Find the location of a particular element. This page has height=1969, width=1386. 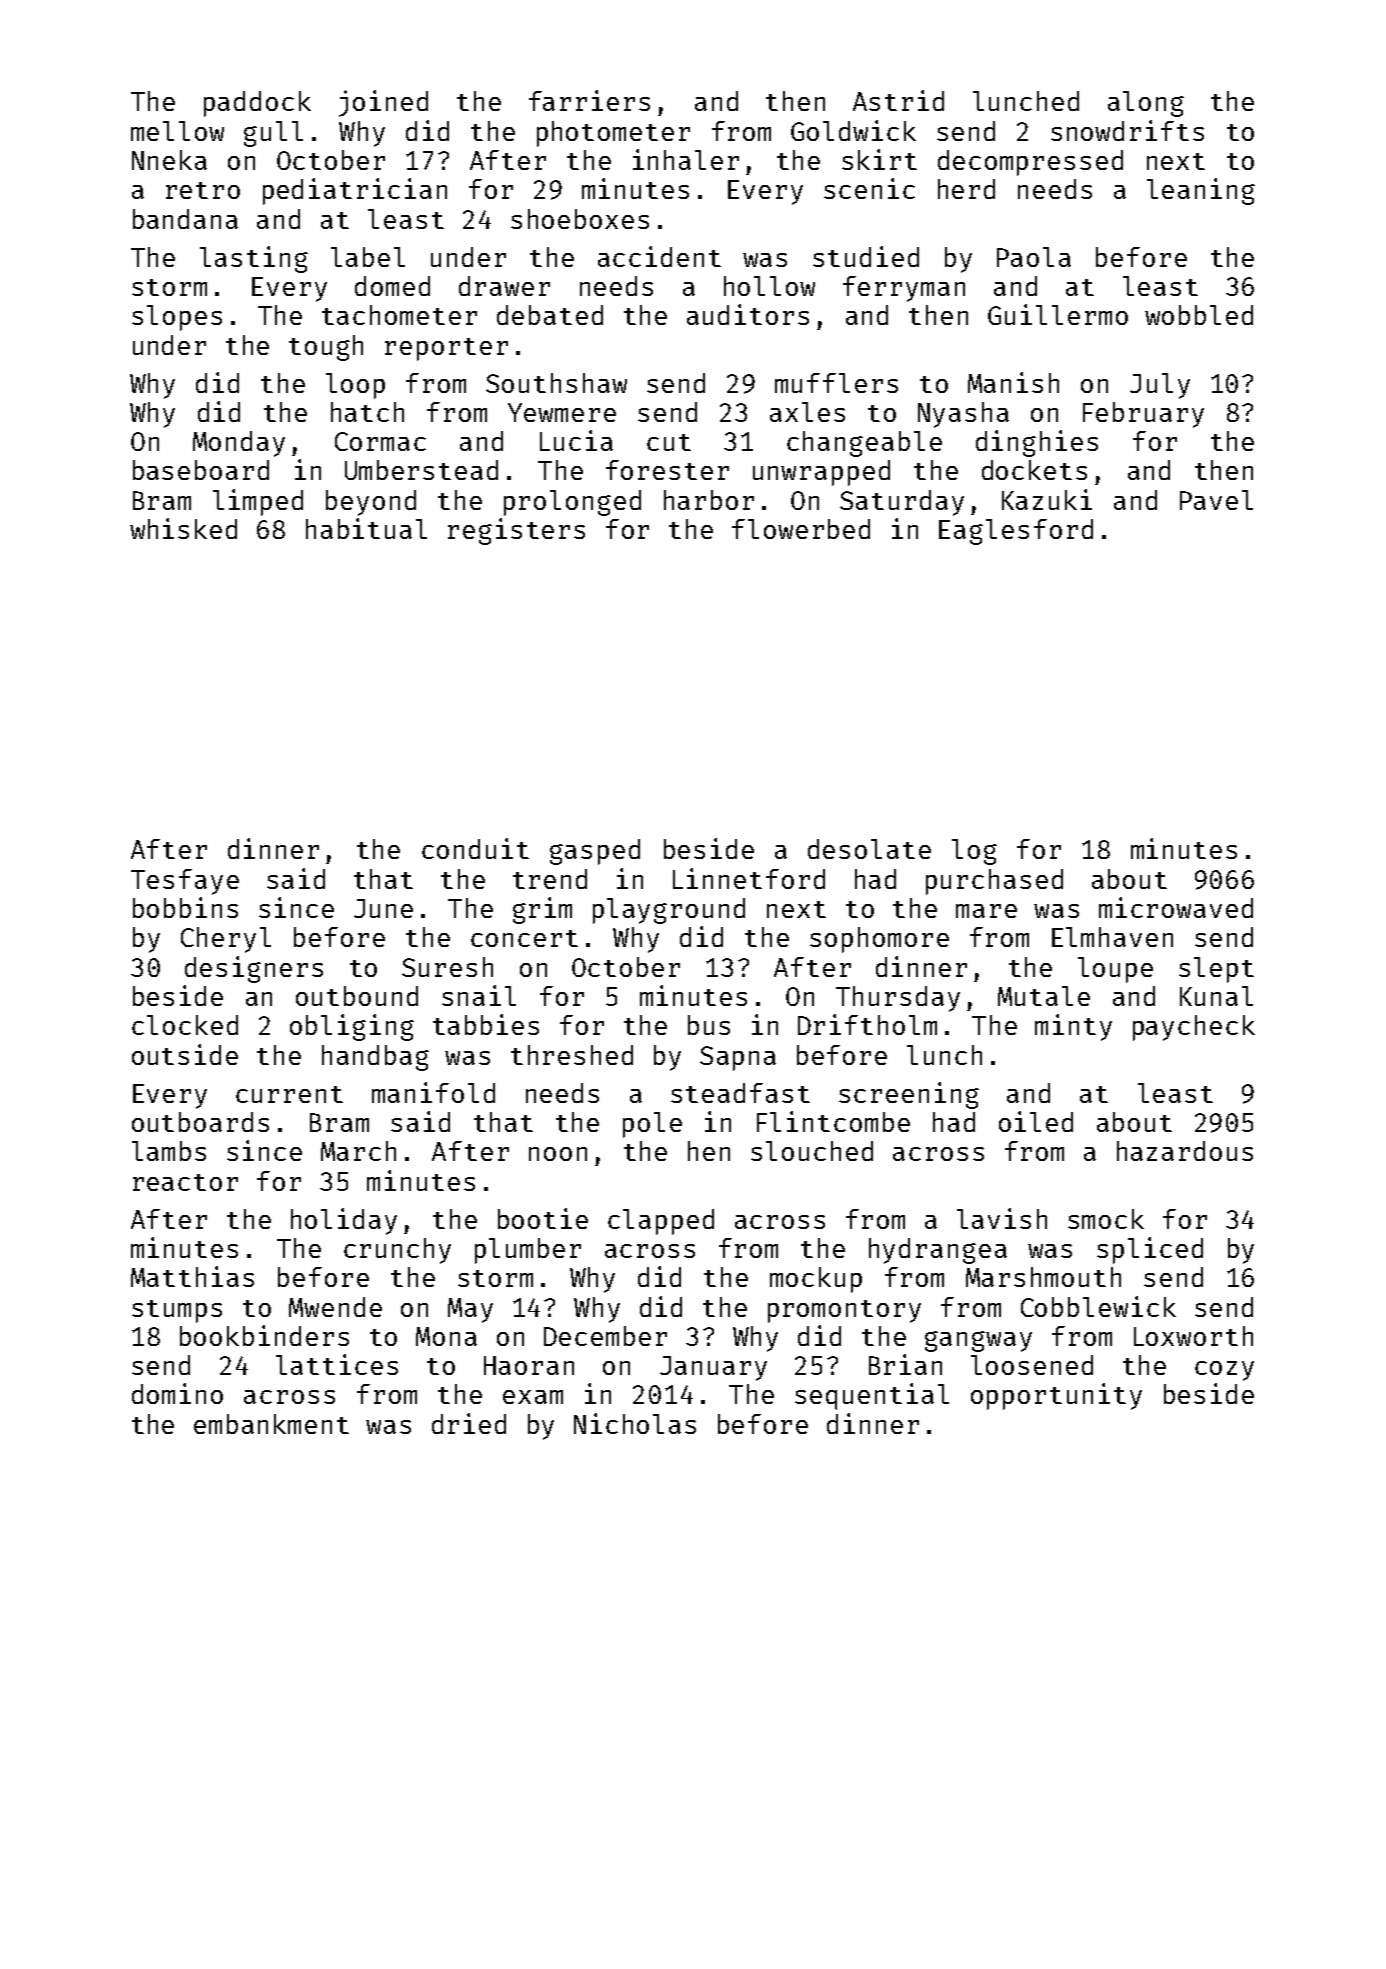

desolate is located at coordinates (869, 849).
